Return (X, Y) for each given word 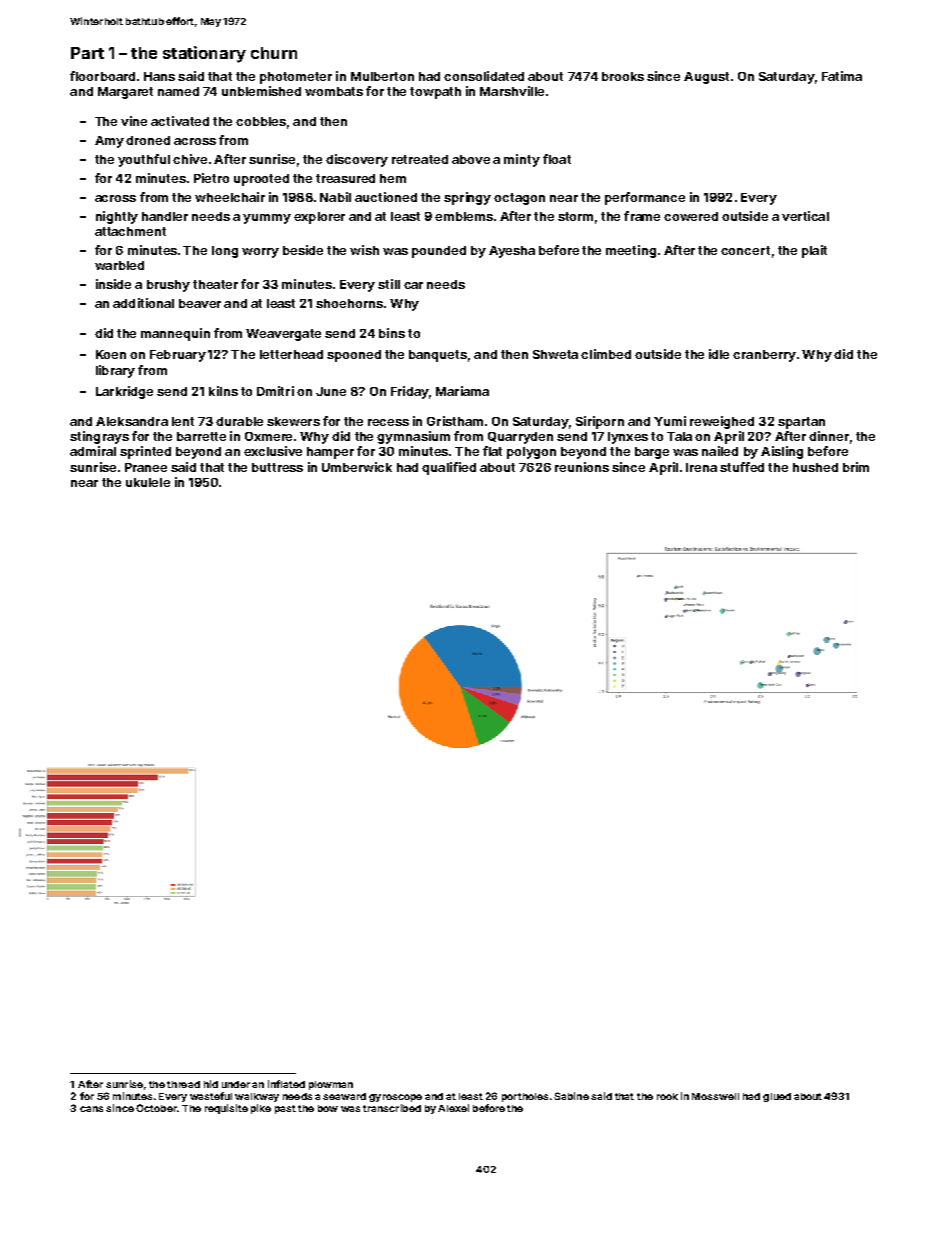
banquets (438, 356)
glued (777, 1097)
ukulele (148, 482)
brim (856, 467)
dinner (829, 436)
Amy (109, 142)
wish (364, 250)
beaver (200, 303)
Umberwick (357, 467)
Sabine (571, 1096)
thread (183, 1084)
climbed (606, 354)
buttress (277, 467)
